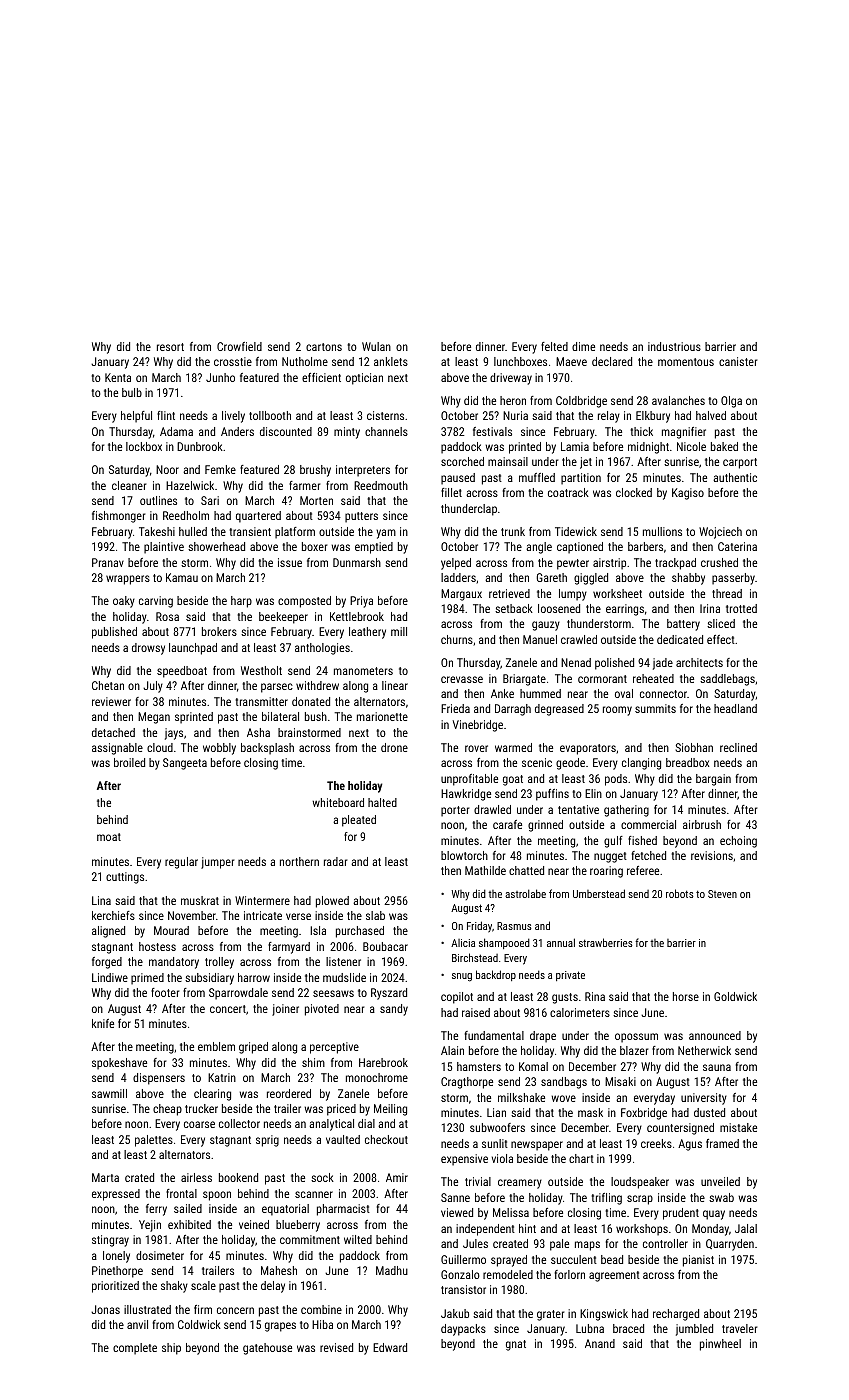 Image resolution: width=849 pixels, height=1400 pixels. What do you see at coordinates (119, 1064) in the document?
I see `spokeshave` at bounding box center [119, 1064].
